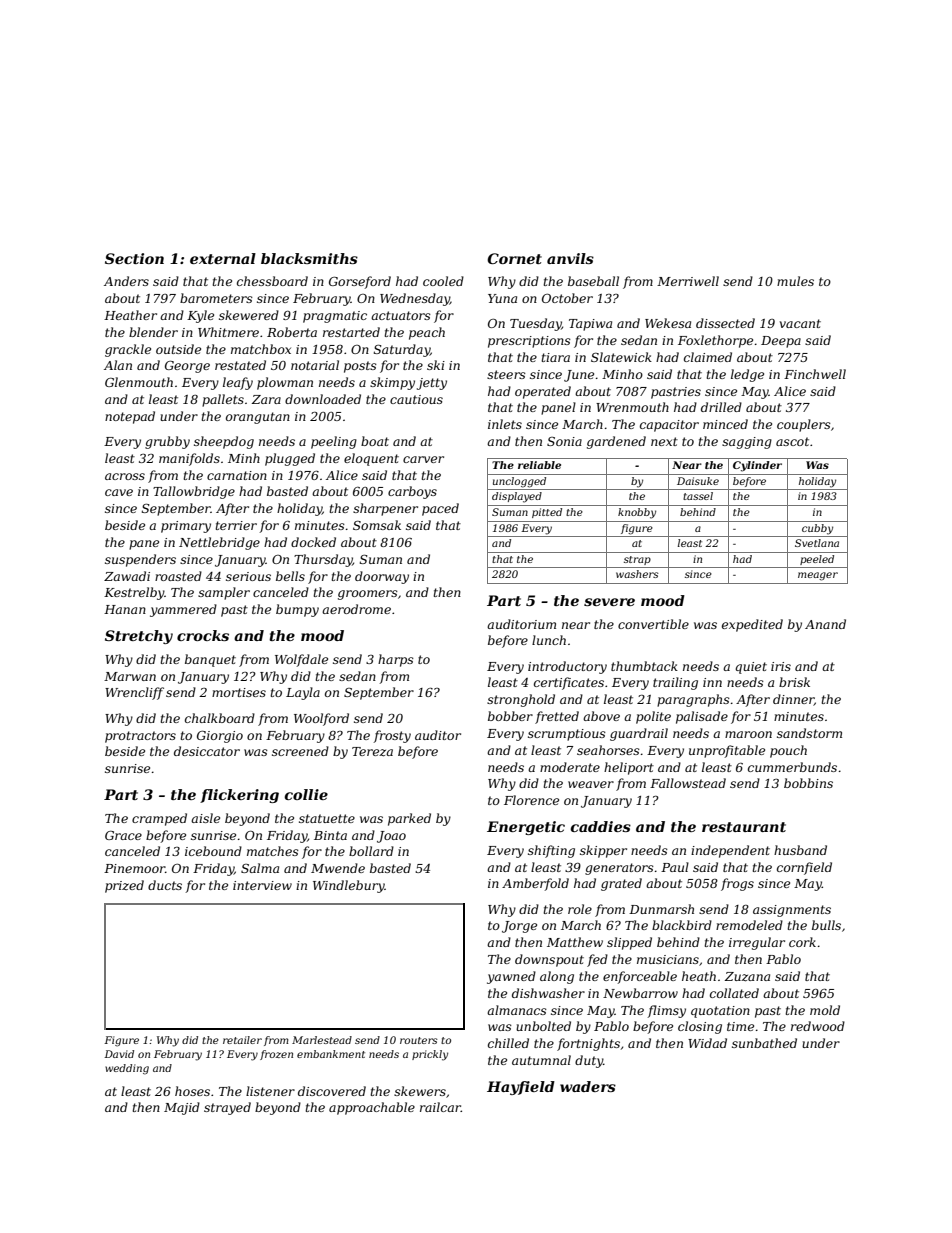 This image has width=952, height=1233. Describe the element at coordinates (588, 1086) in the image. I see `waders` at that location.
